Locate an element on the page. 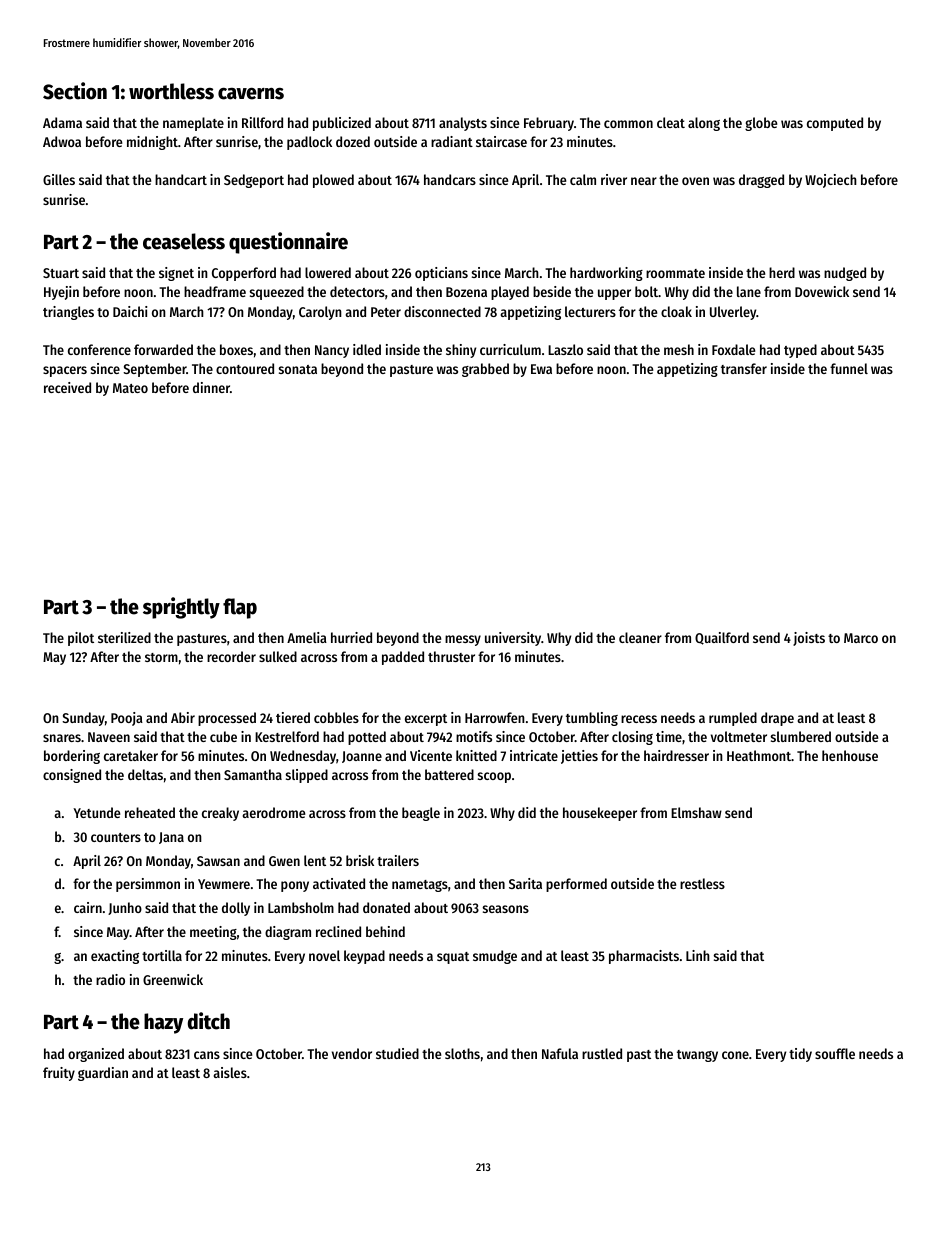 The width and height of the page is (952, 1233). studied is located at coordinates (397, 1053).
